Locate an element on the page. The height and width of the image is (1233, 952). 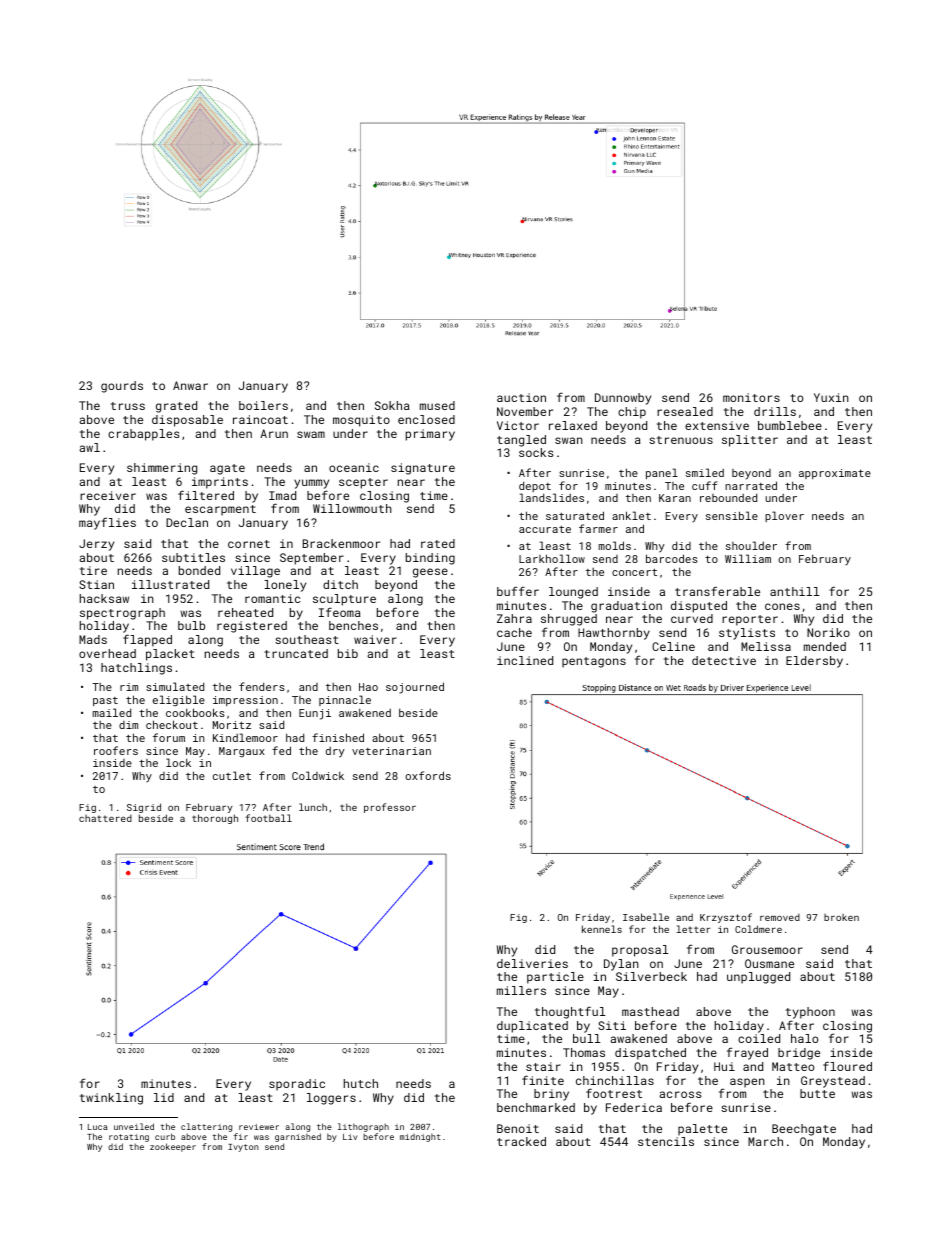
thoughtful is located at coordinates (570, 1012).
